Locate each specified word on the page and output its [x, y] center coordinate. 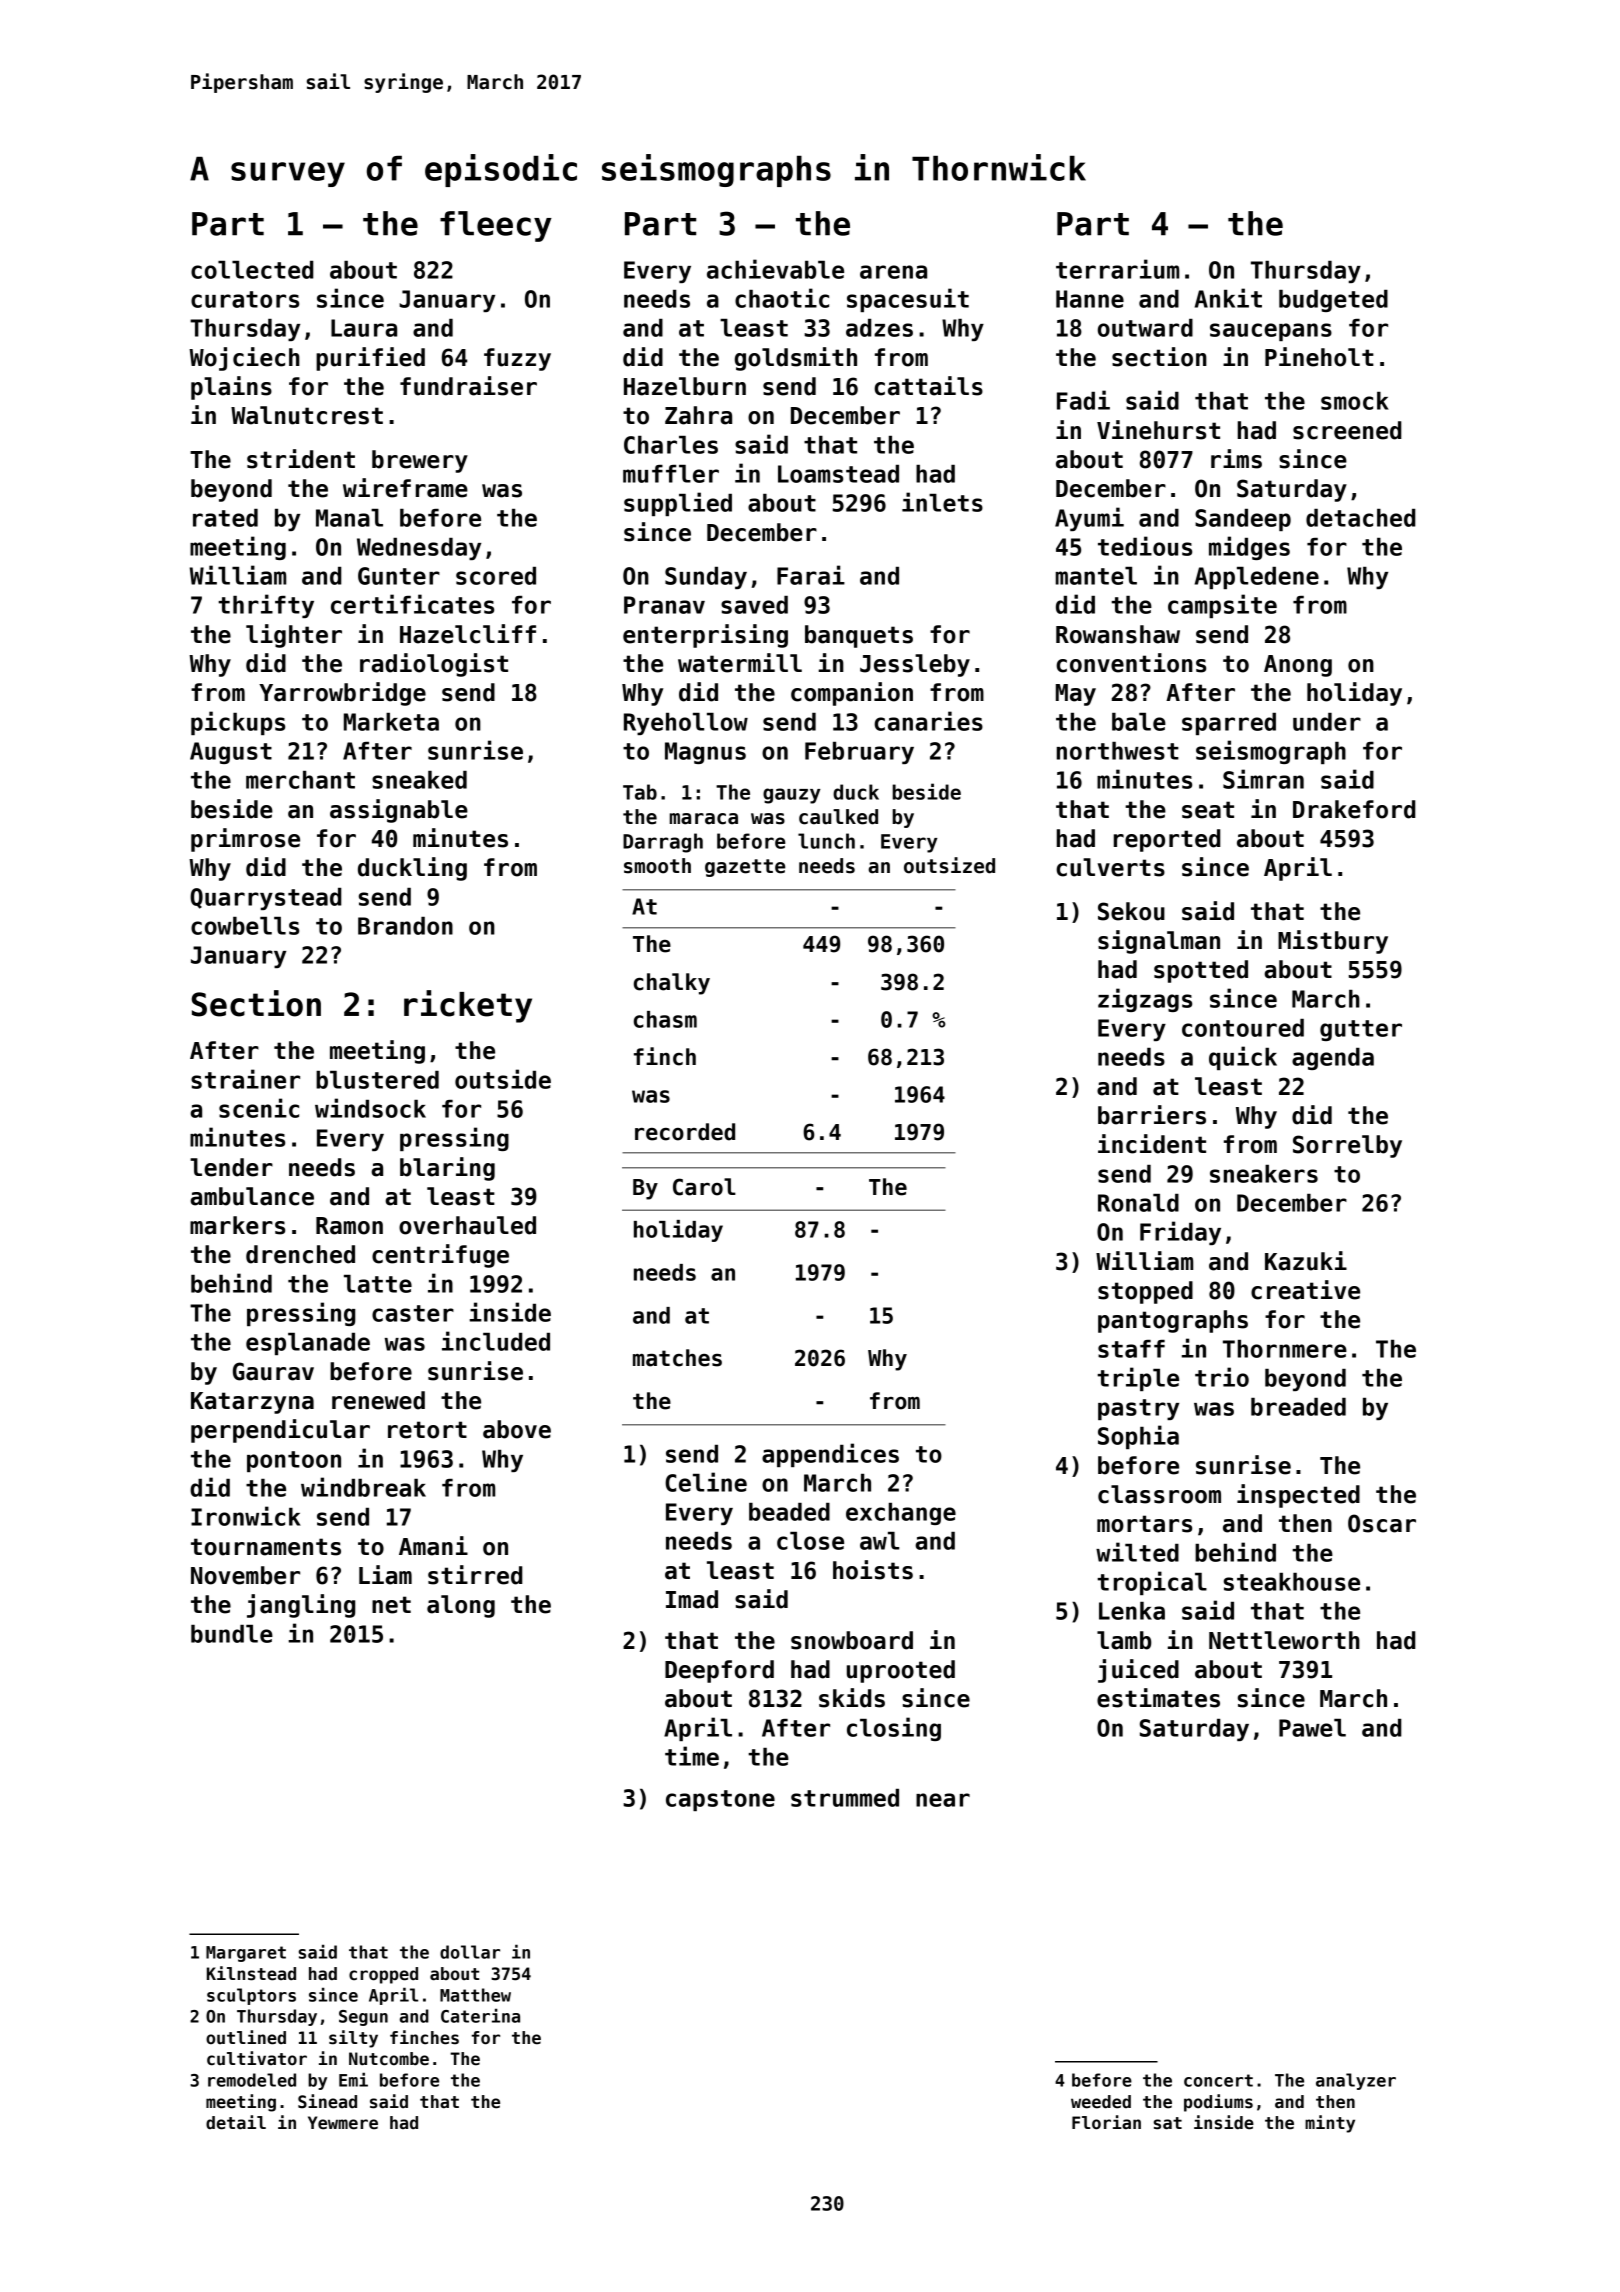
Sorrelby [1347, 1146]
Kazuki [1306, 1261]
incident [1152, 1144]
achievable [775, 269]
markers [237, 1225]
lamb [1124, 1640]
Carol [704, 1187]
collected [252, 270]
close [810, 1541]
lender [231, 1167]
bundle [232, 1634]
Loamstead [838, 474]
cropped [383, 1975]
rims [1236, 459]
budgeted [1333, 301]
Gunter [399, 576]
